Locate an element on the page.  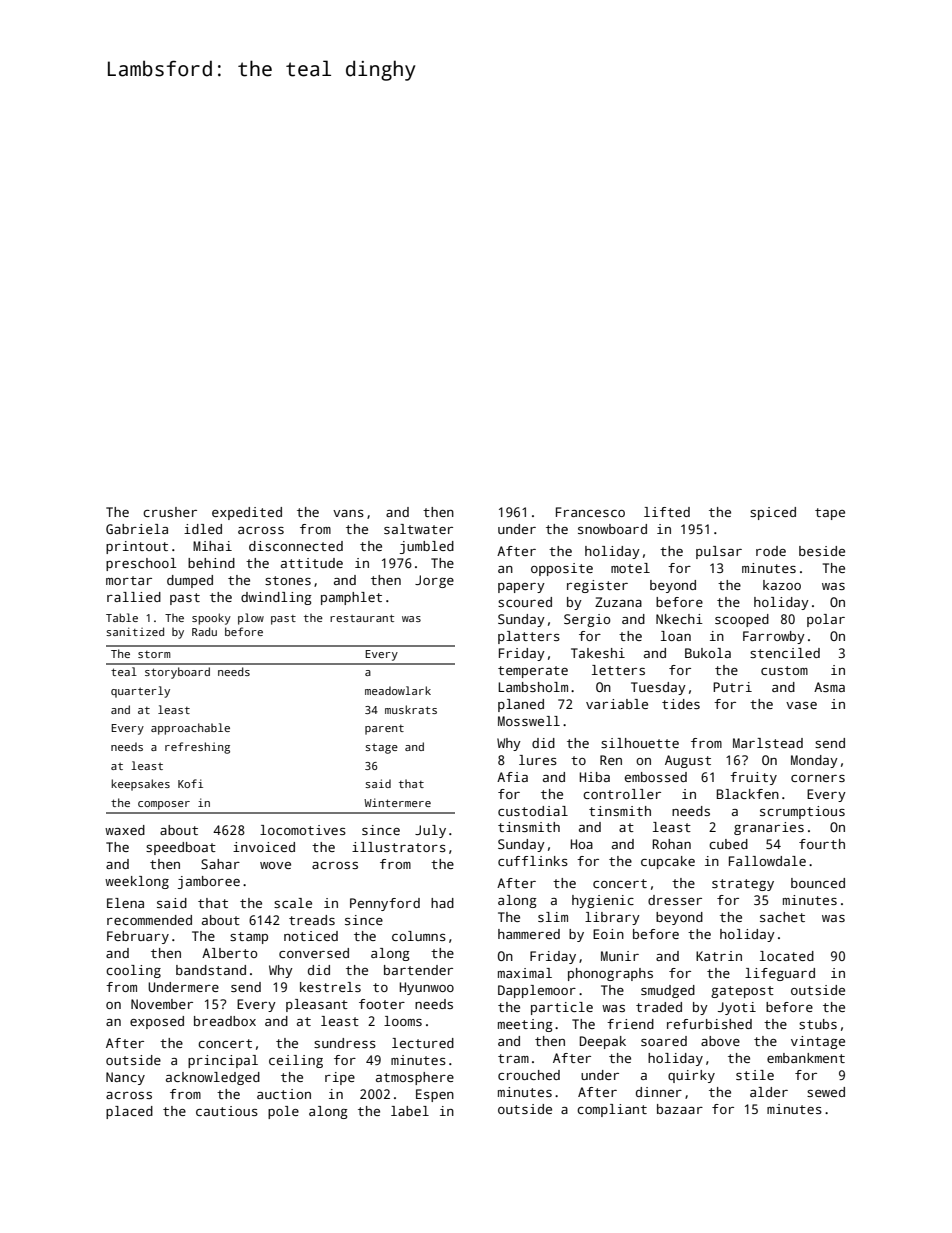
crusher is located at coordinates (170, 512).
